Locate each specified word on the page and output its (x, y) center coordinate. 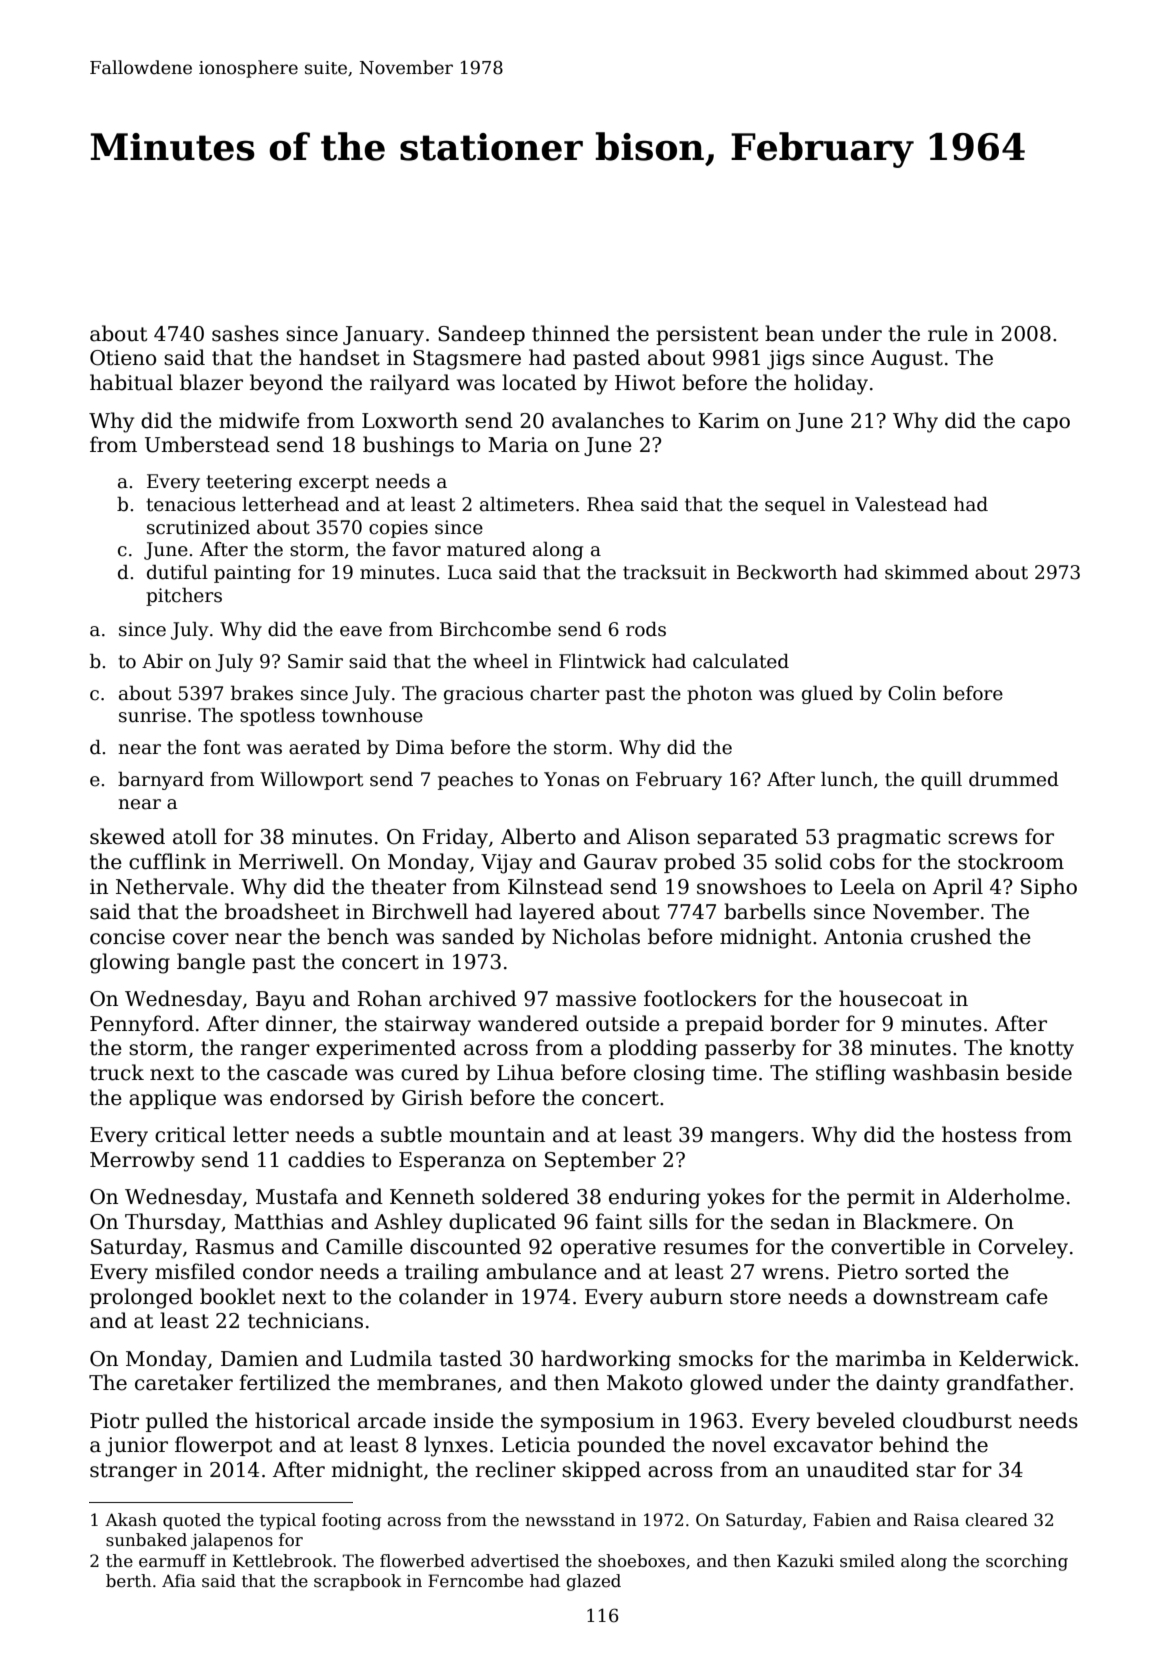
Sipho (1049, 888)
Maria (518, 445)
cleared (996, 1520)
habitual (131, 382)
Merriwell (288, 861)
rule (948, 333)
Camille (364, 1246)
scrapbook (358, 1582)
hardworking (606, 1360)
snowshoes (751, 886)
